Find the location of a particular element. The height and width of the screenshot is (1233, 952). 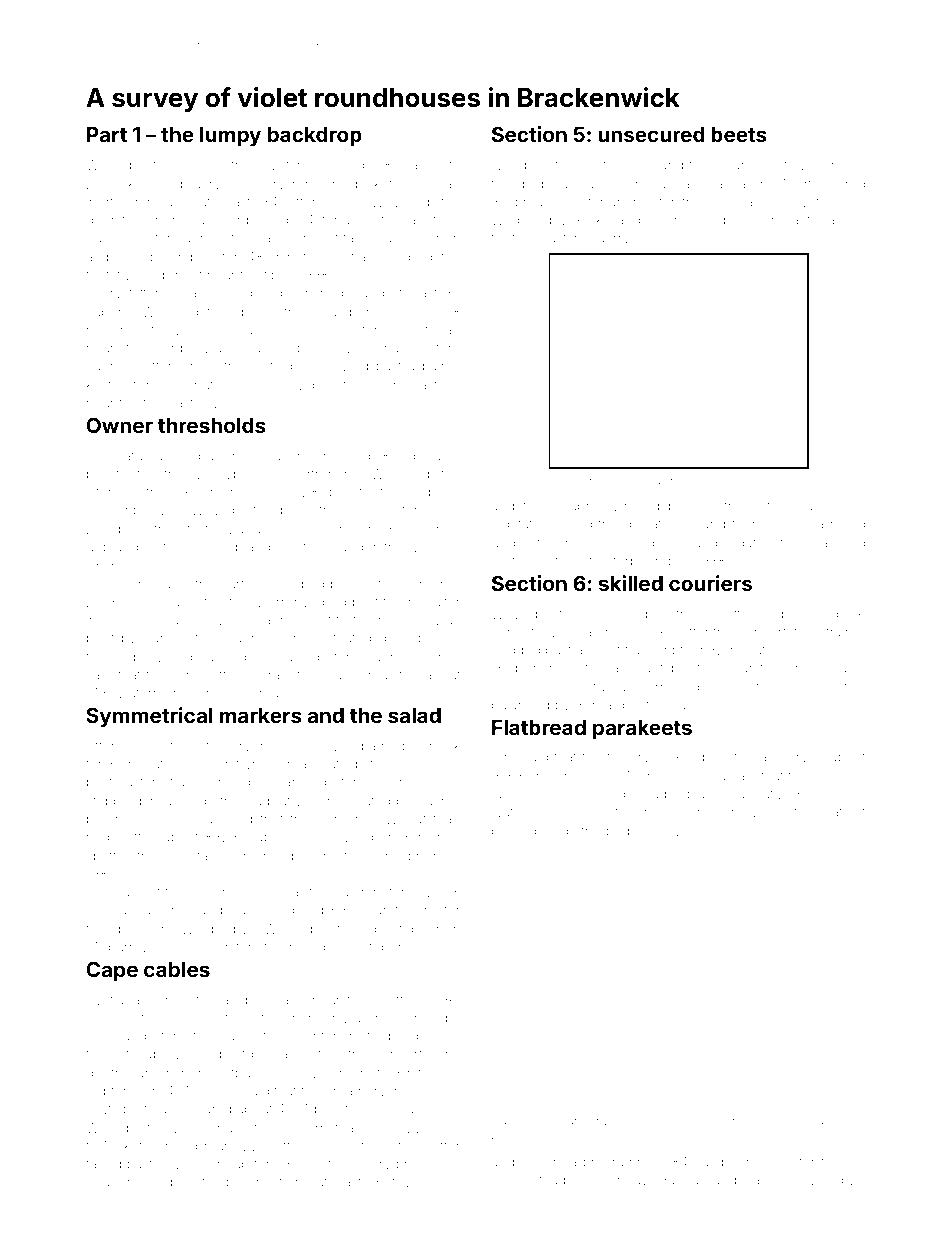

stoves is located at coordinates (406, 1182).
